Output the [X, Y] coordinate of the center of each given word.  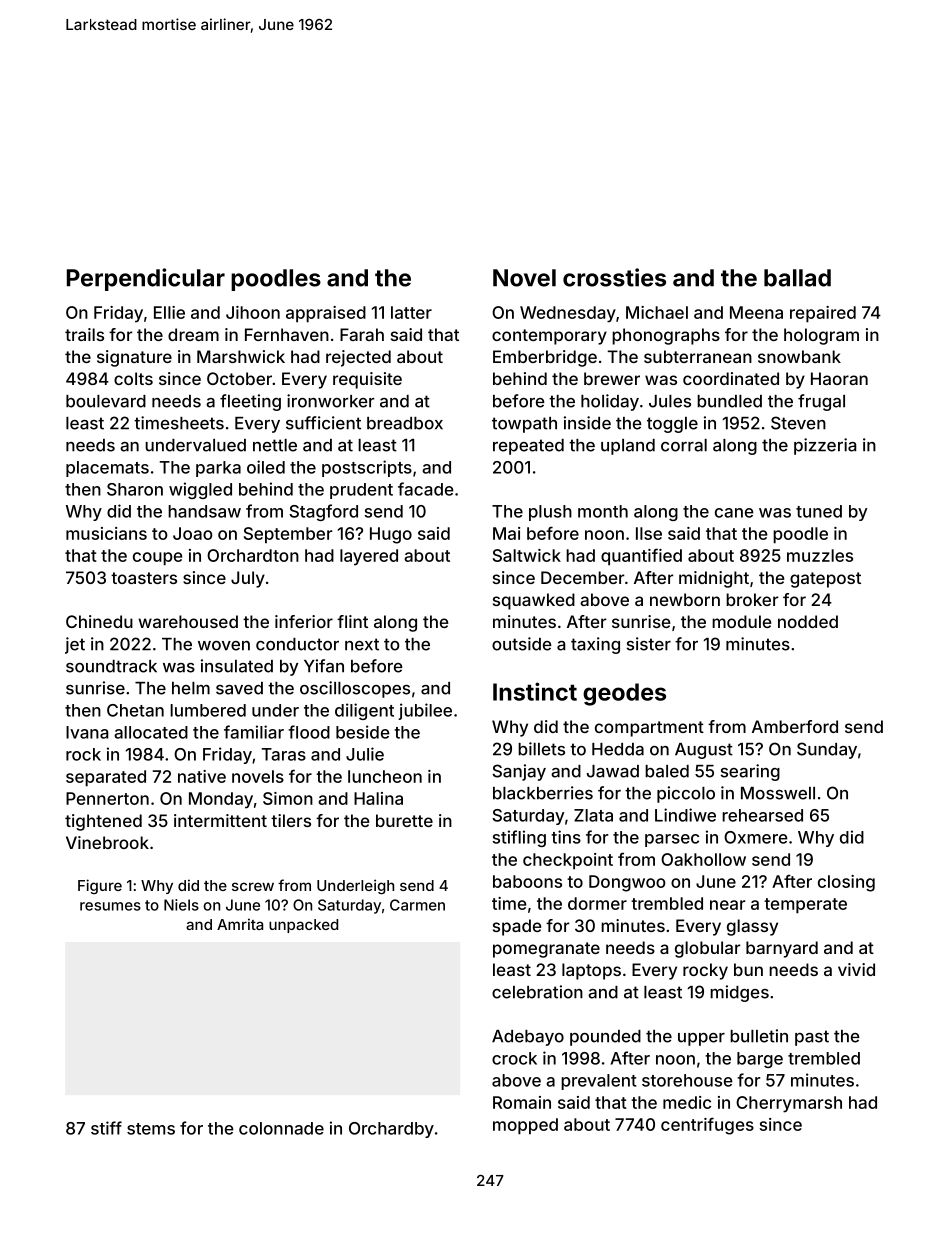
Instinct [535, 691]
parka [218, 469]
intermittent [220, 820]
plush [550, 513]
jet [75, 645]
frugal [821, 402]
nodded [808, 621]
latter [411, 312]
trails [84, 334]
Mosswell [778, 793]
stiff [106, 1128]
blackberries [543, 793]
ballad [797, 278]
